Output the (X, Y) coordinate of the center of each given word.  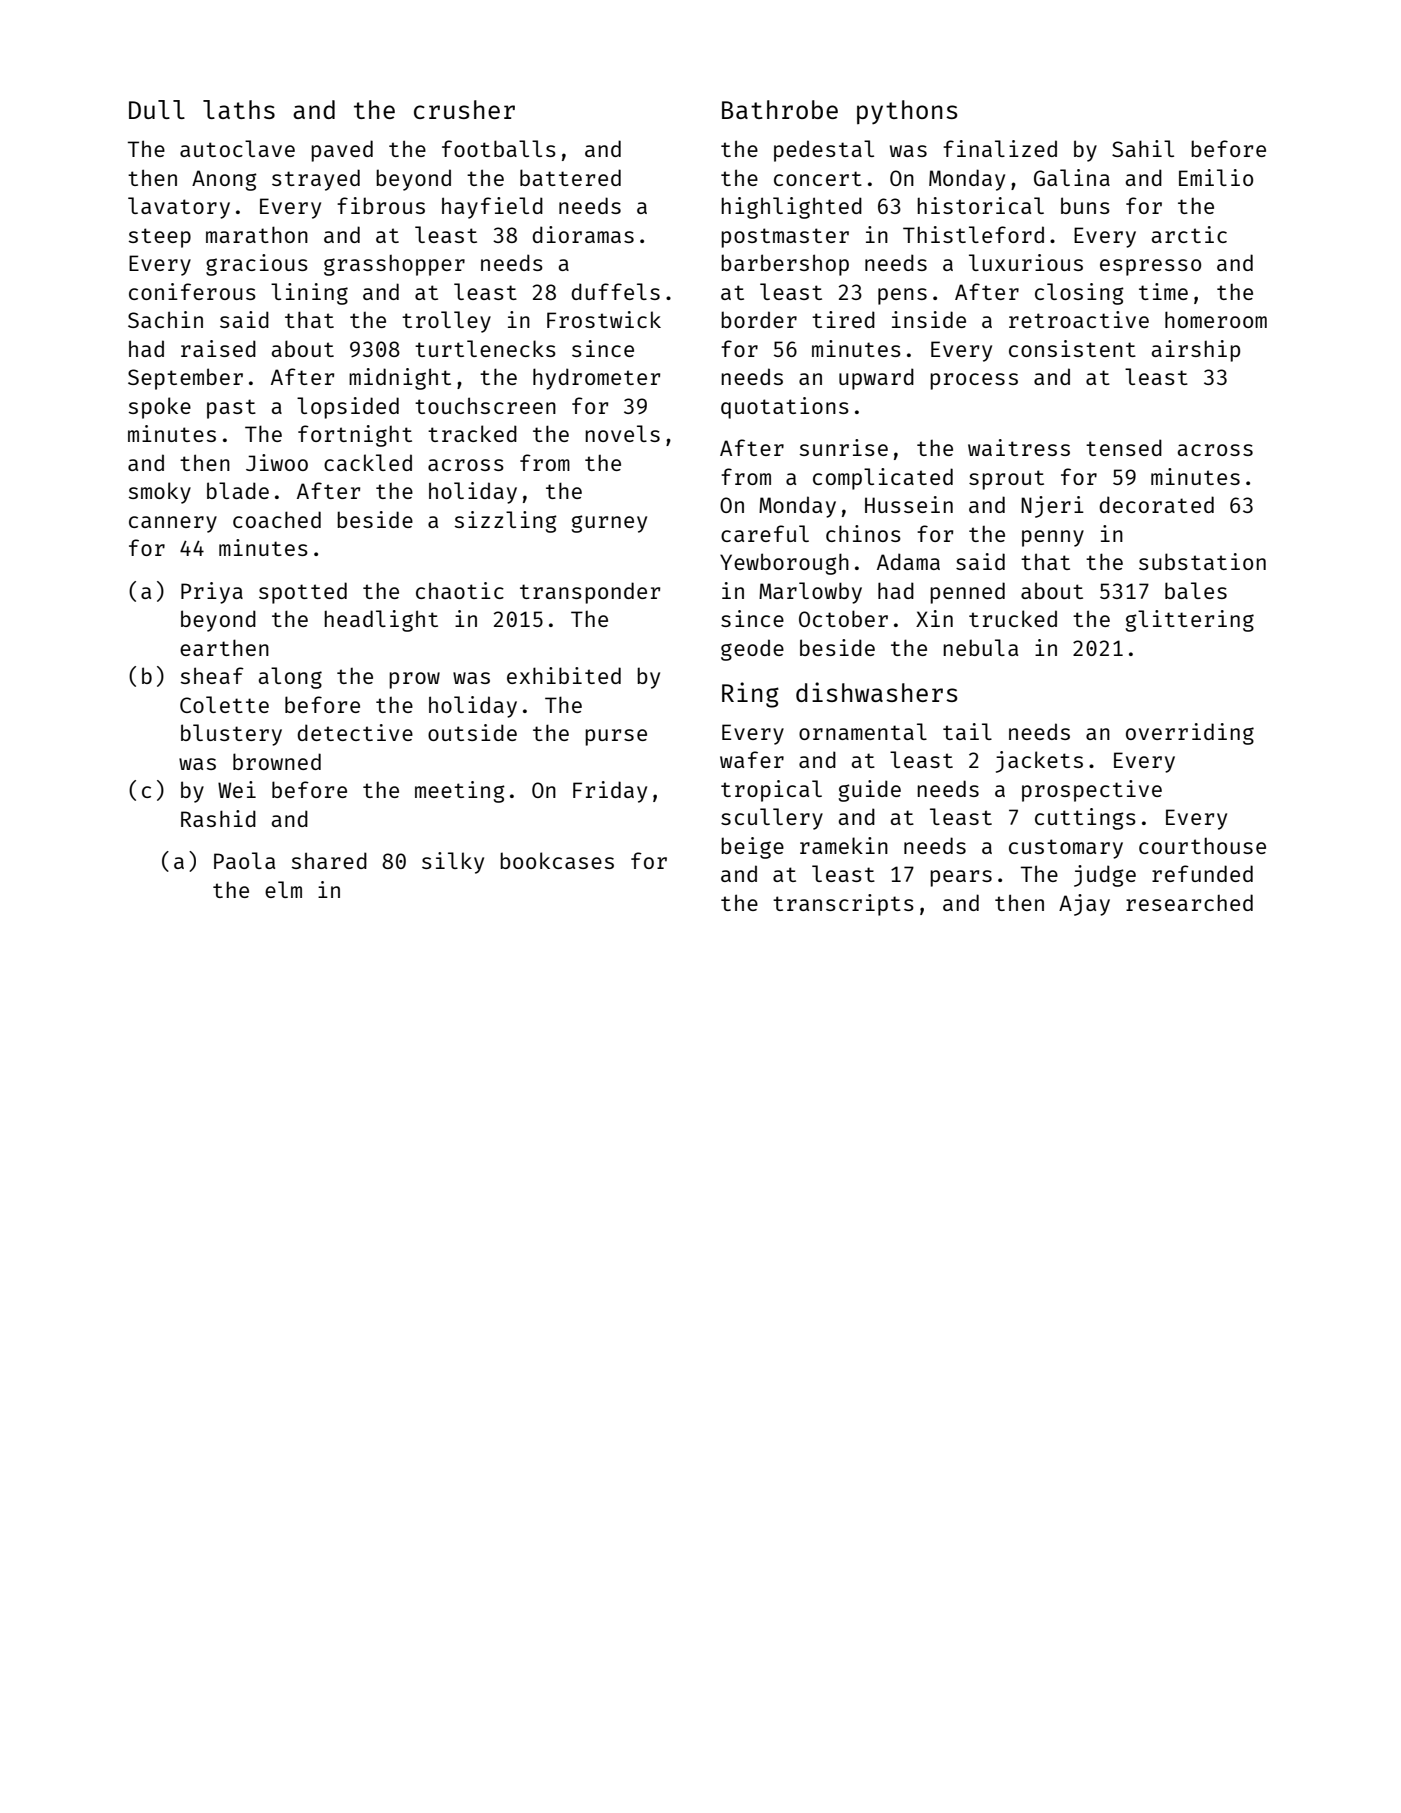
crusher (464, 109)
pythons (907, 112)
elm (283, 889)
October (843, 618)
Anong (224, 180)
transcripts (843, 905)
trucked (1013, 618)
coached (277, 519)
